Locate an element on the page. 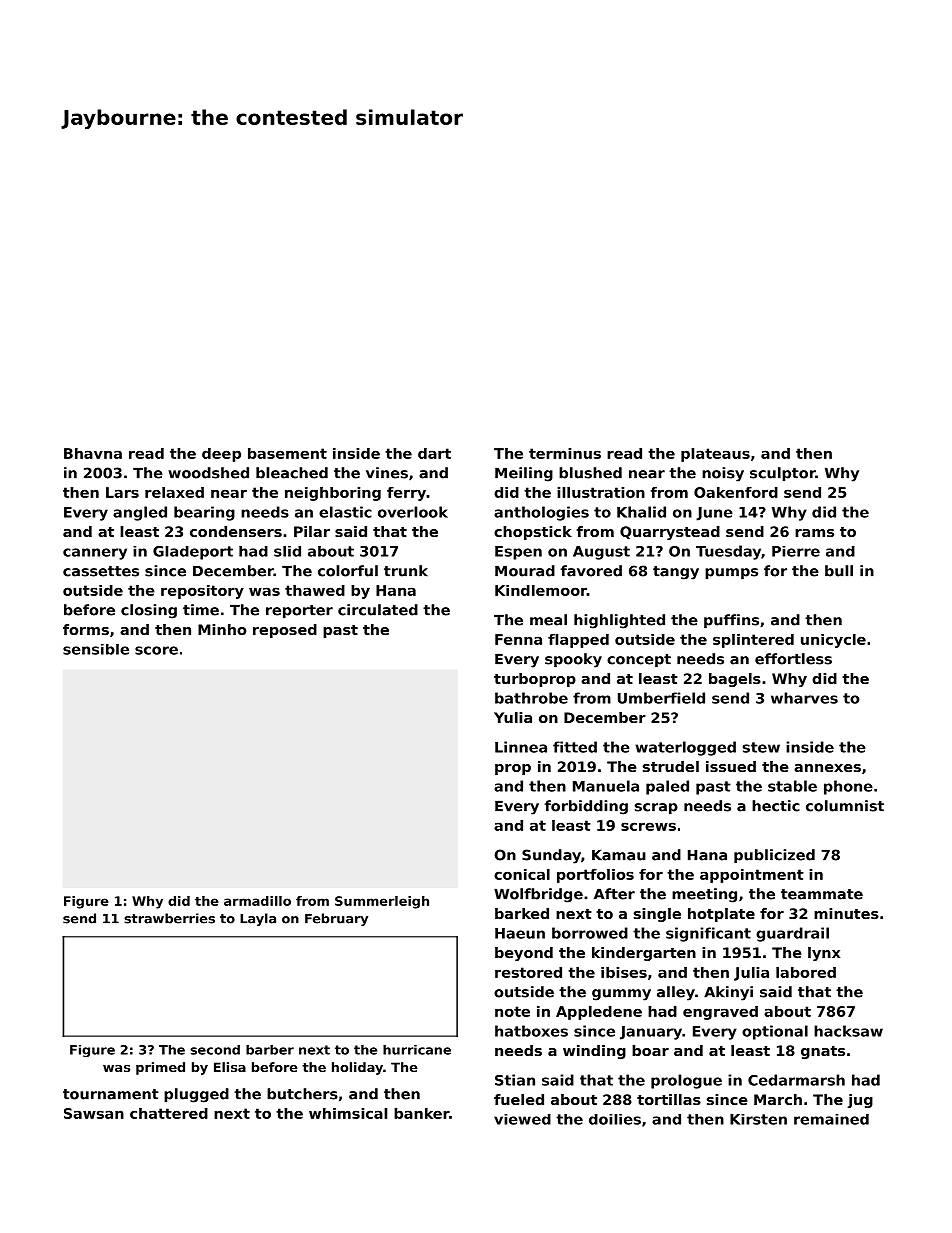 The image size is (952, 1233). viewed is located at coordinates (522, 1119).
